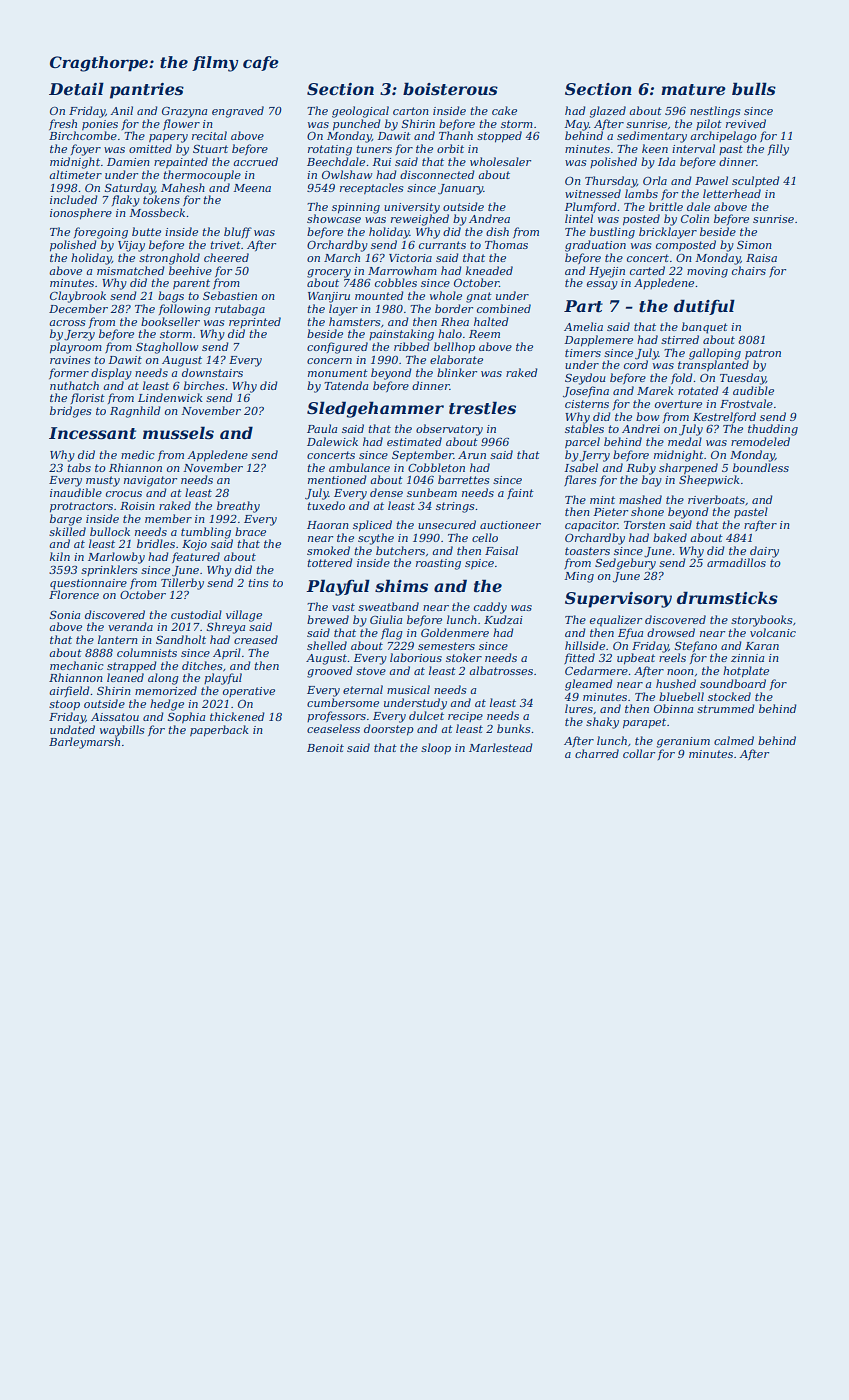 The height and width of the screenshot is (1400, 849). Describe the element at coordinates (597, 753) in the screenshot. I see `charred` at that location.
